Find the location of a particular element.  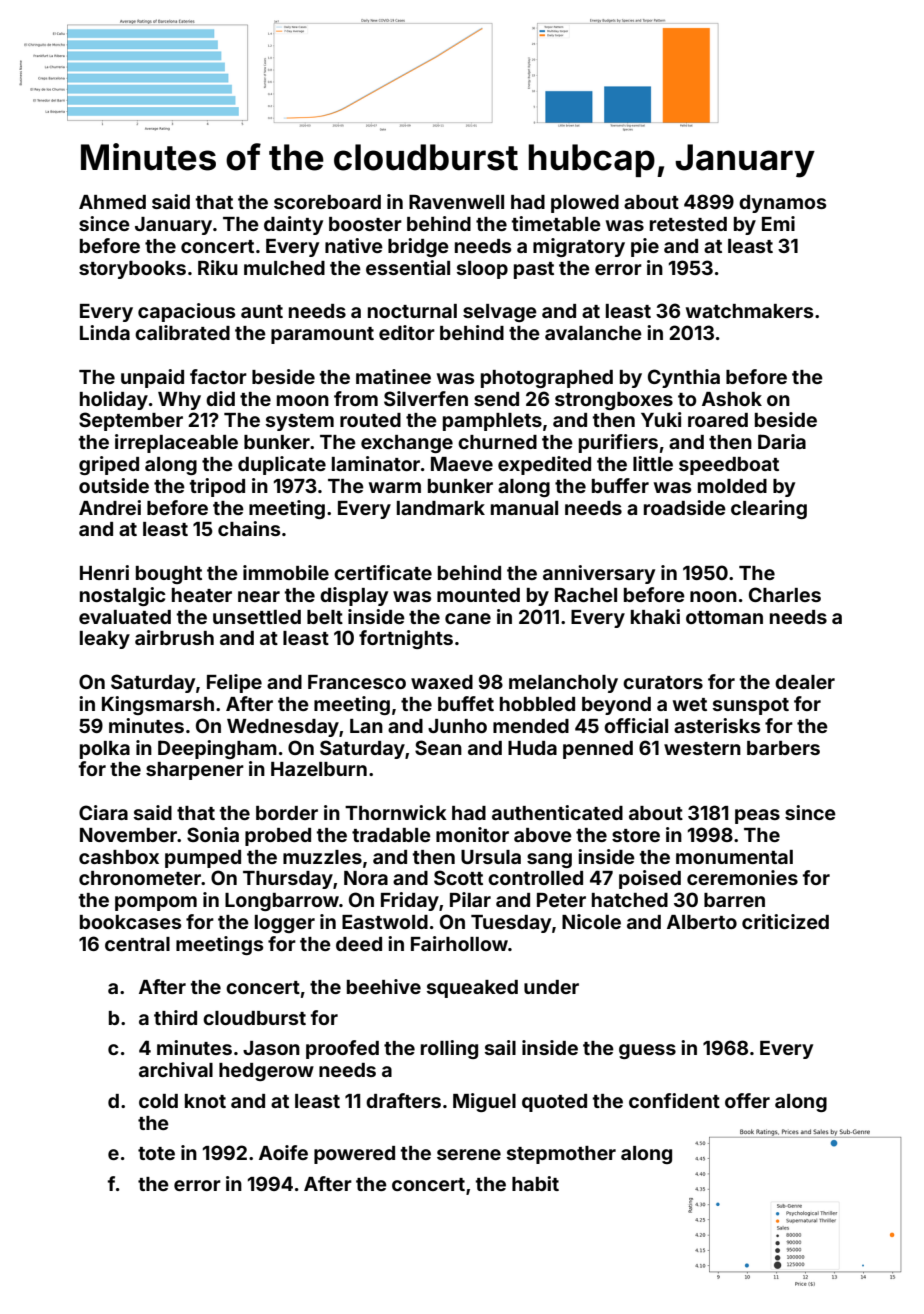

Ahmed is located at coordinates (112, 202).
